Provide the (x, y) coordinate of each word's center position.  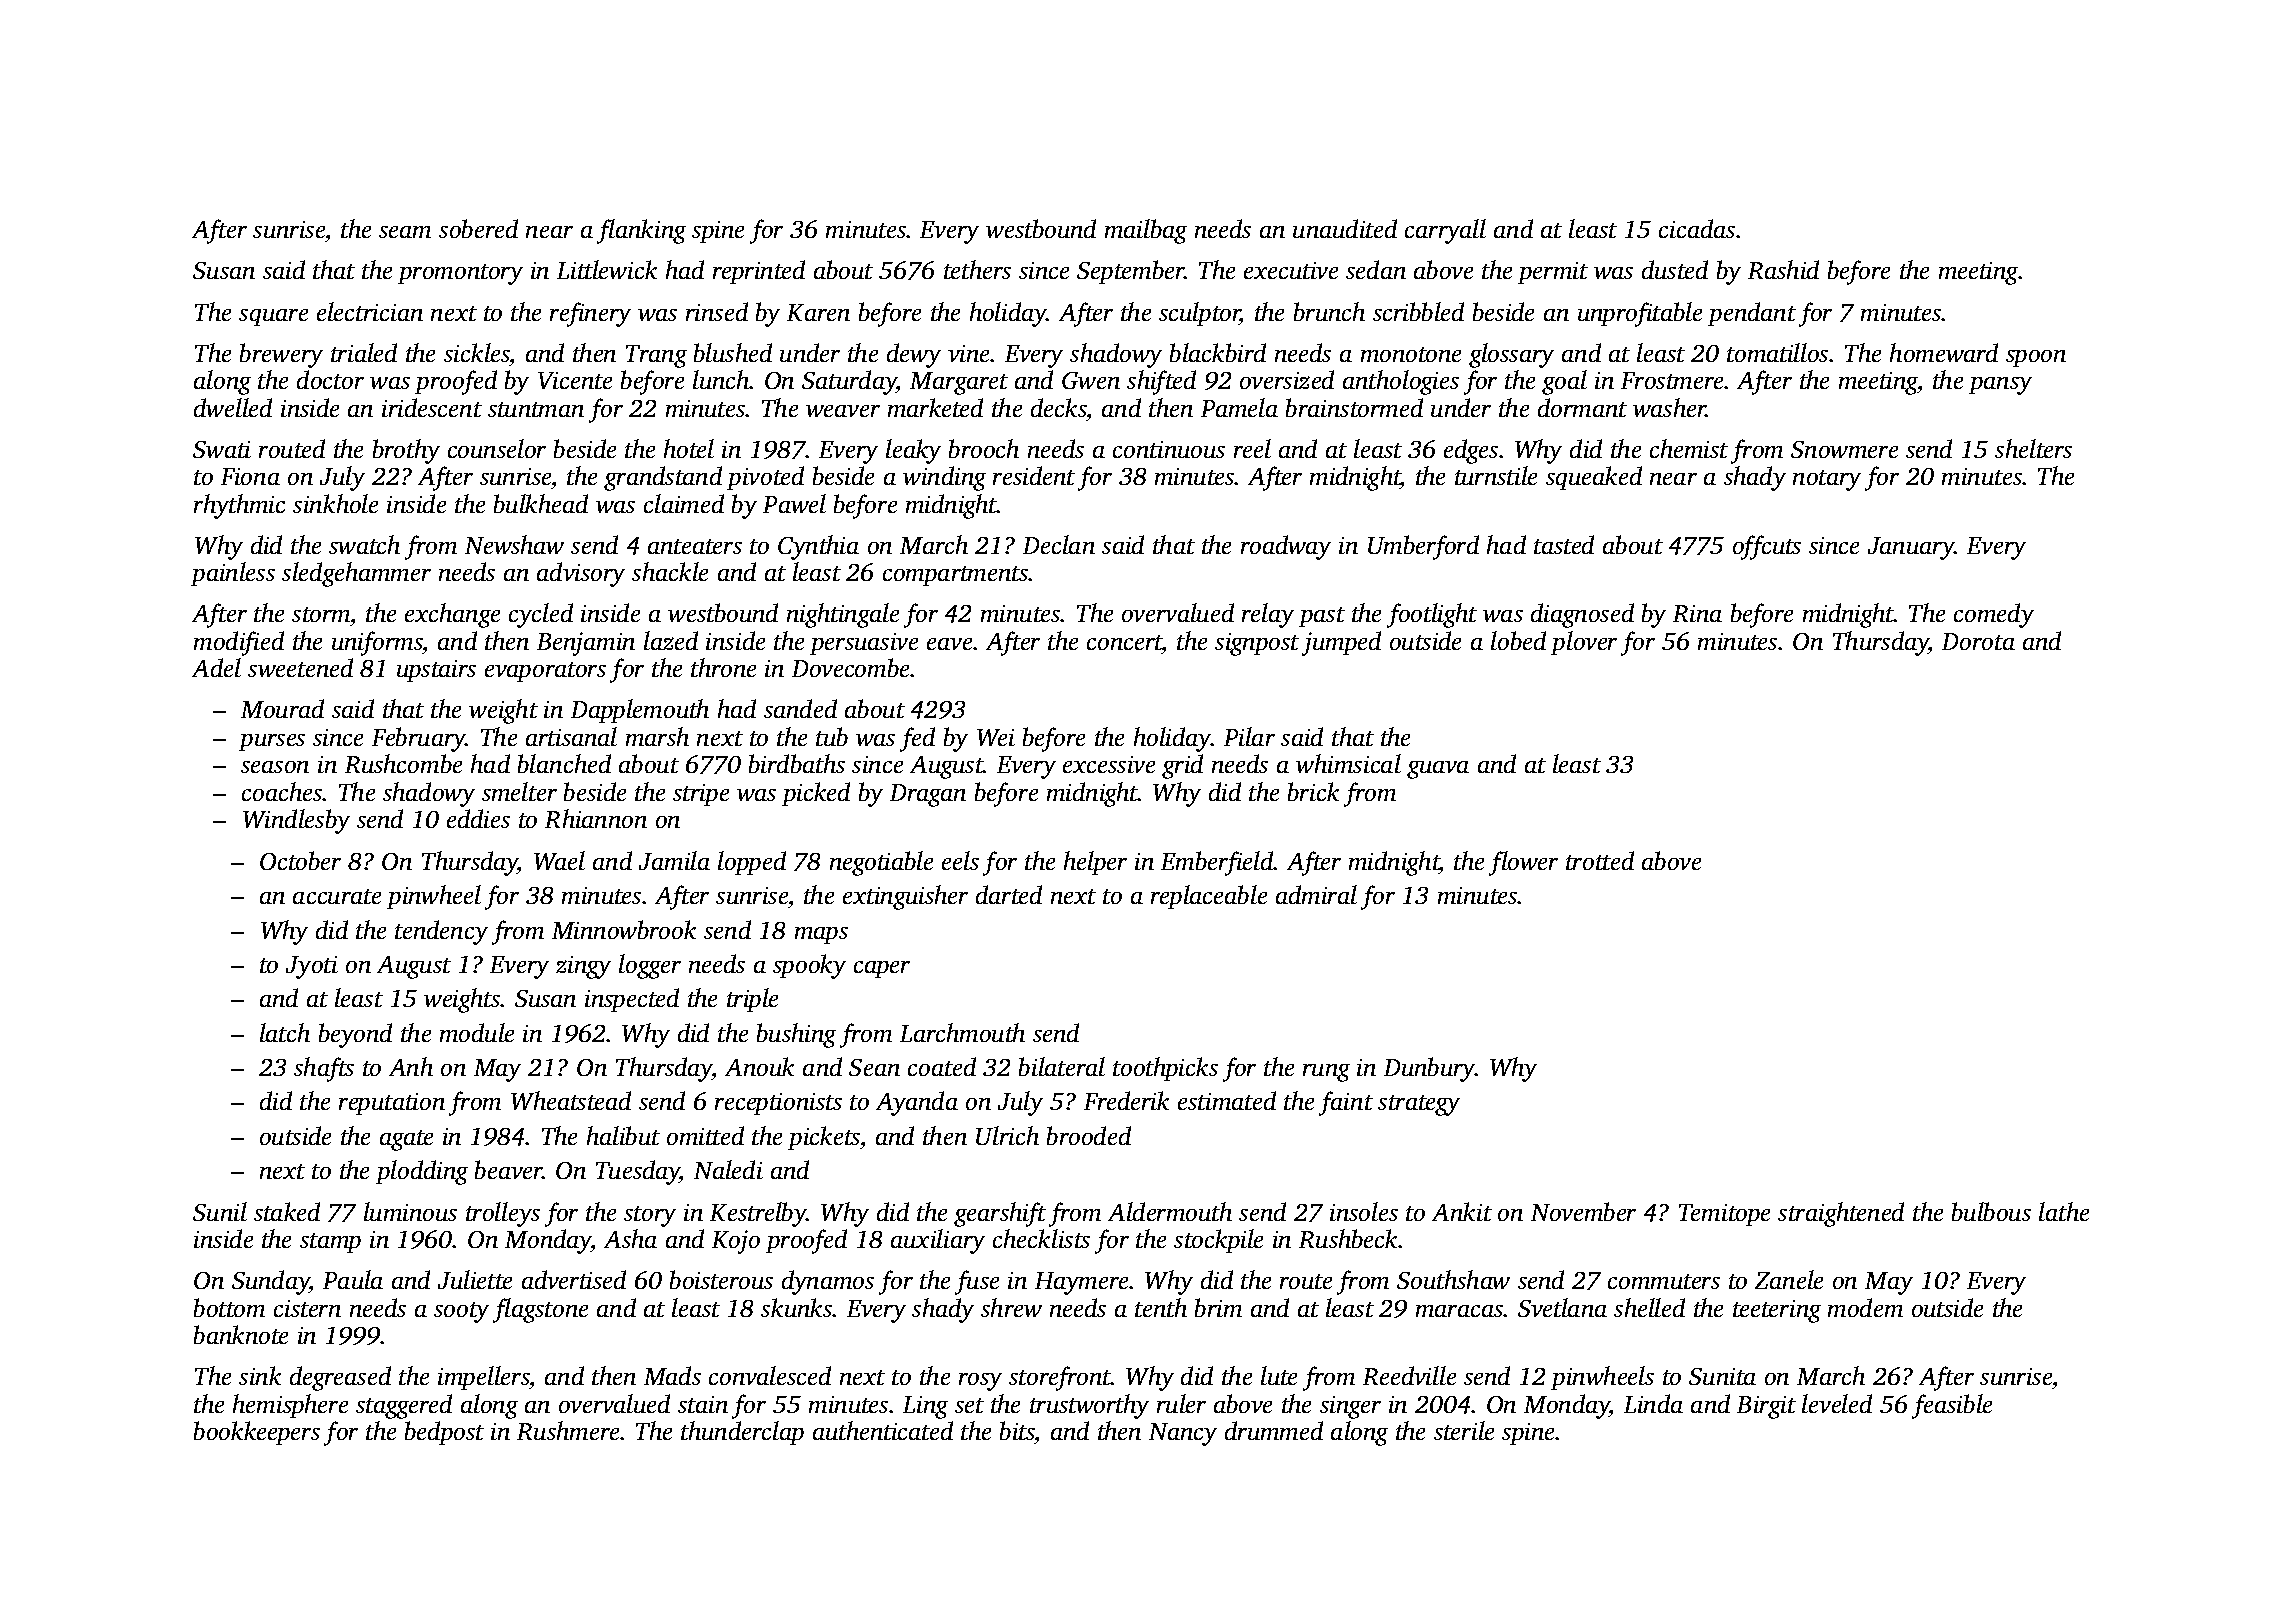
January (1911, 548)
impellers (483, 1378)
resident (1034, 475)
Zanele (1789, 1279)
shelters (2033, 448)
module (477, 1032)
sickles (477, 352)
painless (233, 574)
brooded (1089, 1135)
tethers (977, 269)
